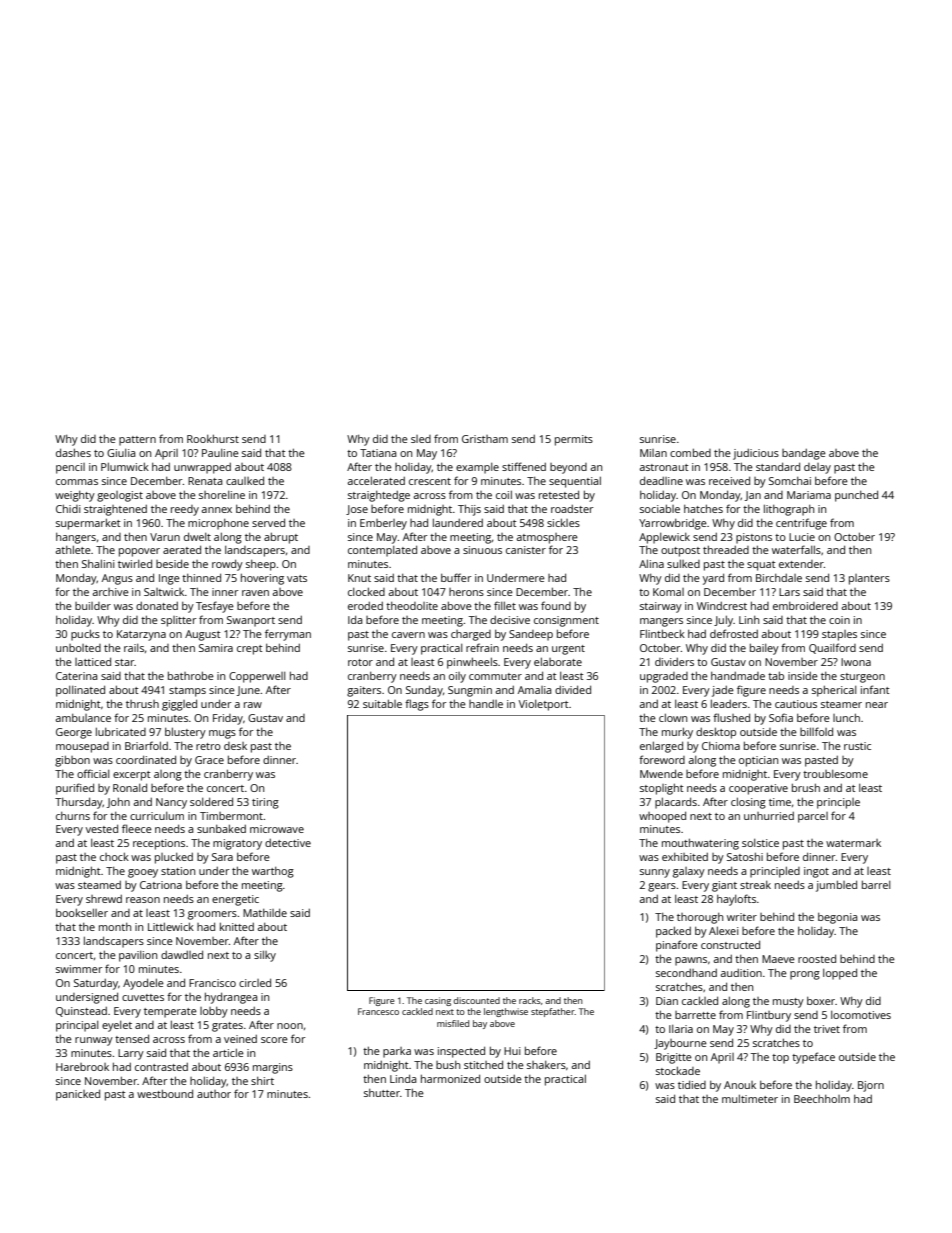 Image resolution: width=952 pixels, height=1233 pixels. What do you see at coordinates (265, 803) in the screenshot?
I see `tiring` at bounding box center [265, 803].
